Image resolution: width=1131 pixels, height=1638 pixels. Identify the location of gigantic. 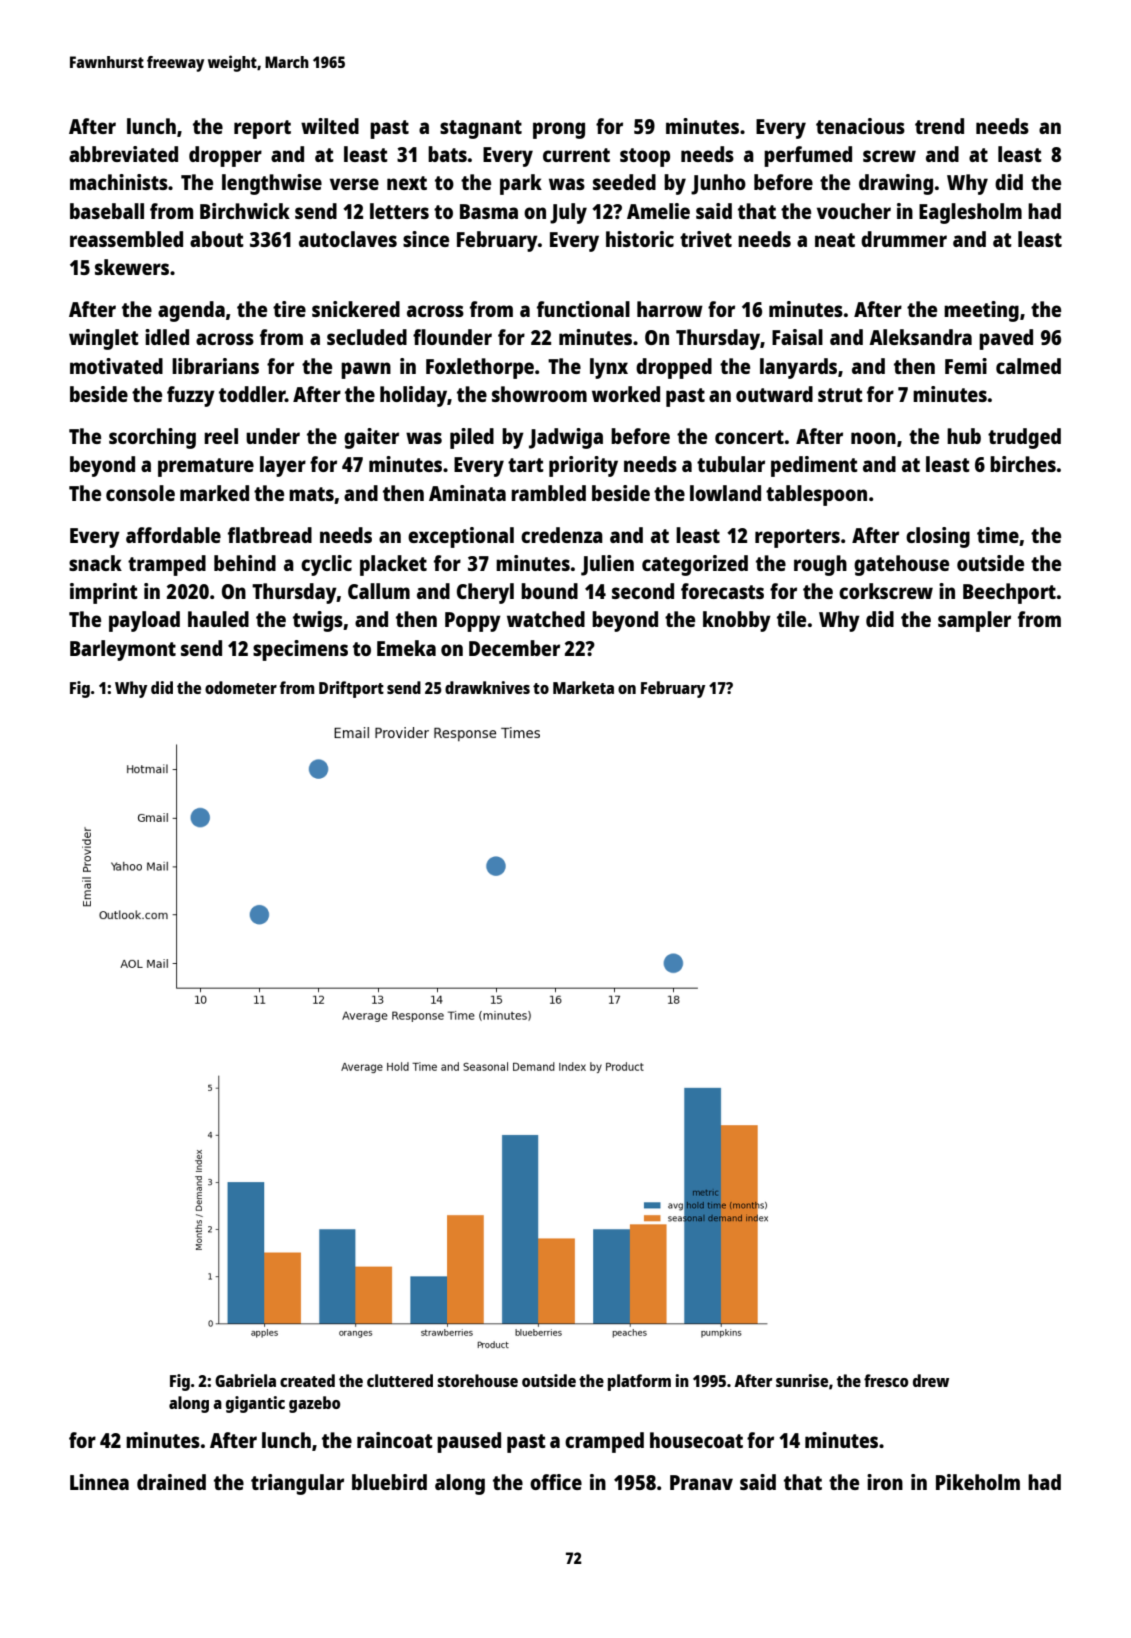
(255, 1404).
